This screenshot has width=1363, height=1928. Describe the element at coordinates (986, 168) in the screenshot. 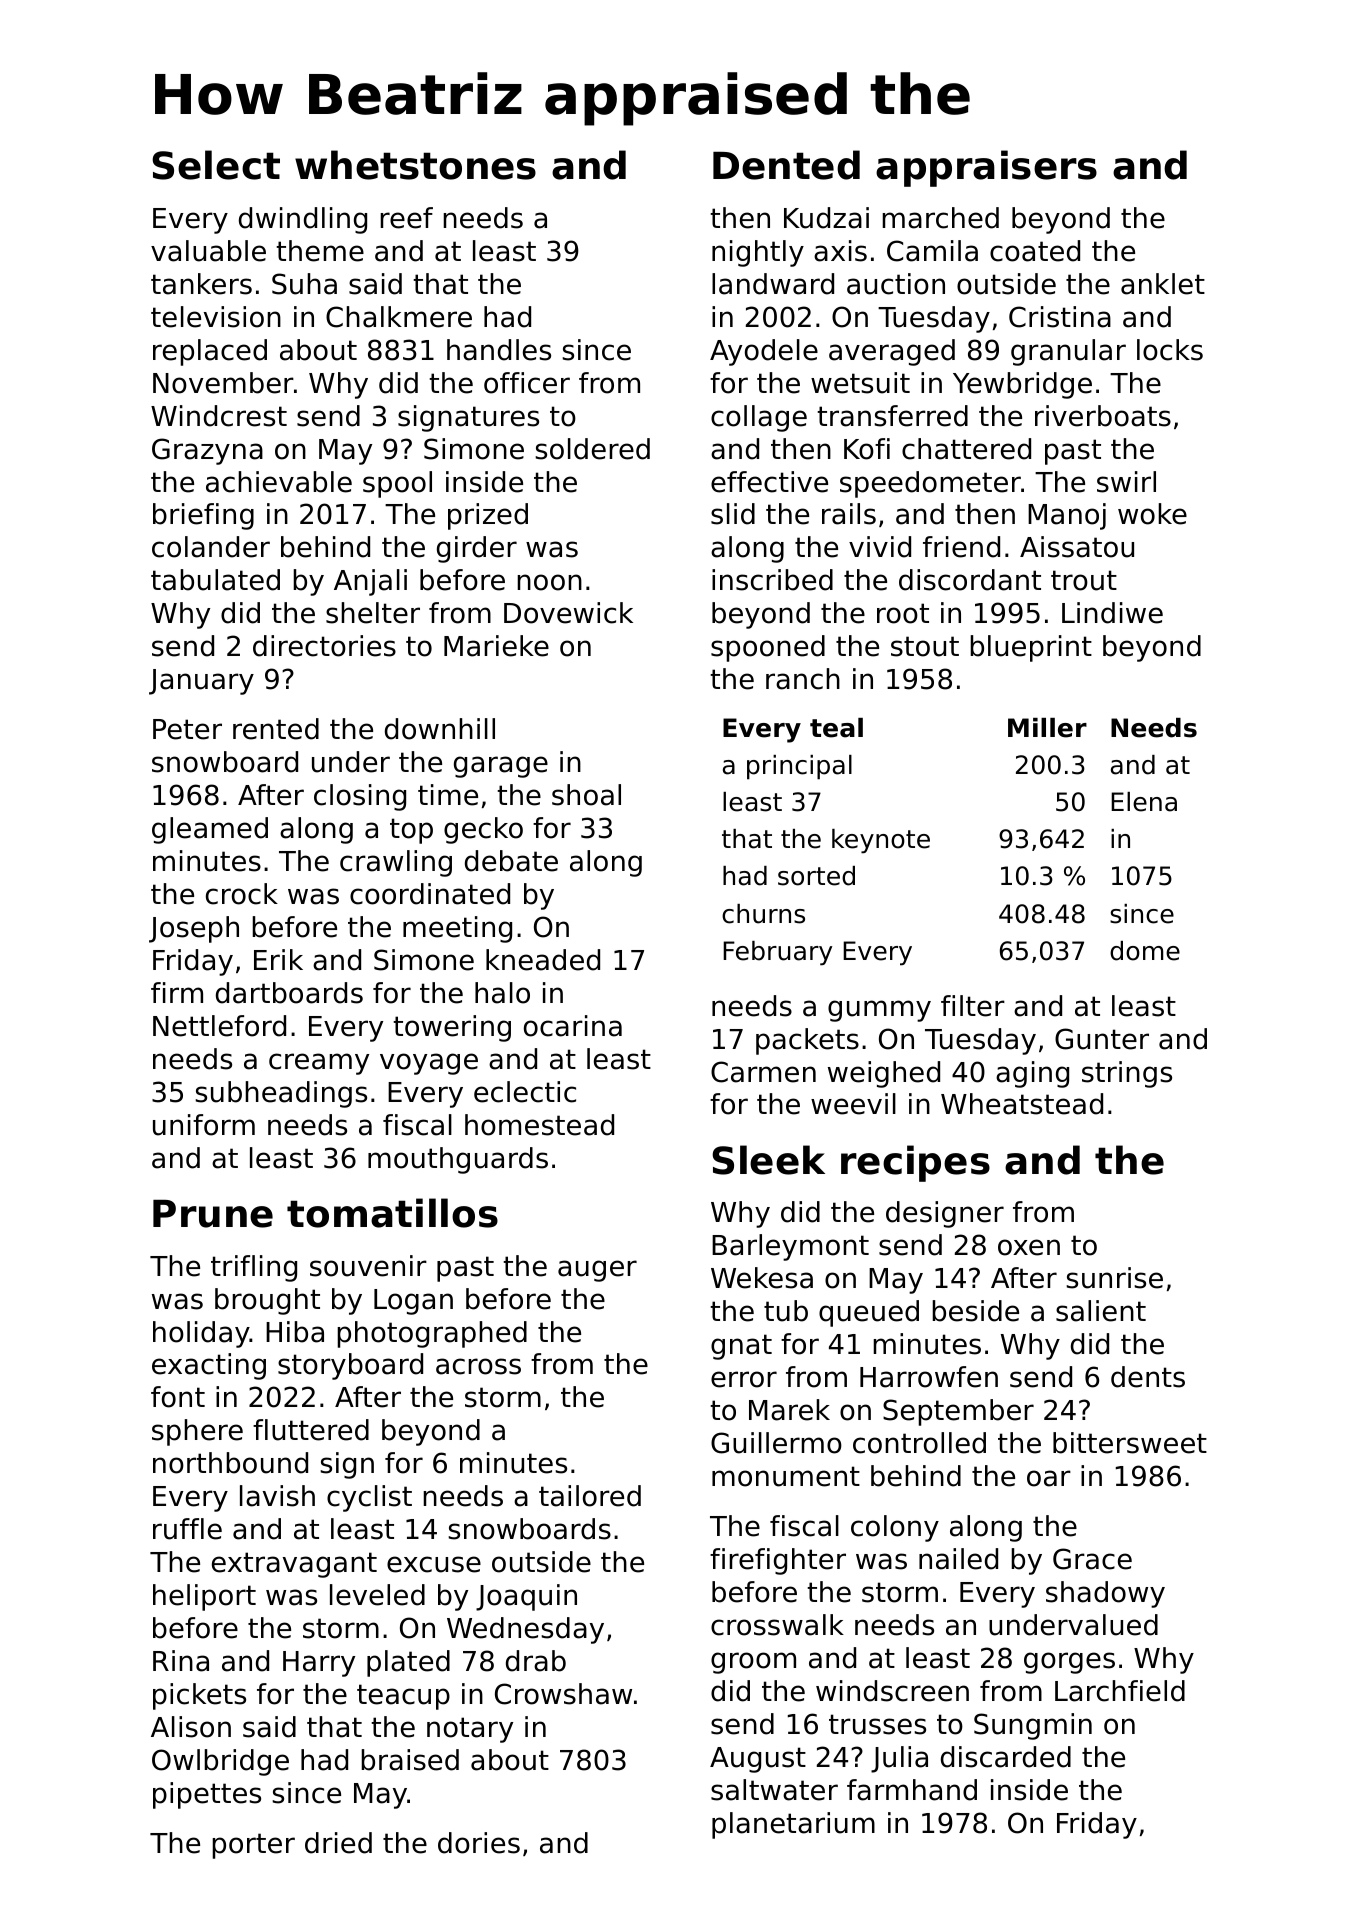

I see `appraisers` at that location.
